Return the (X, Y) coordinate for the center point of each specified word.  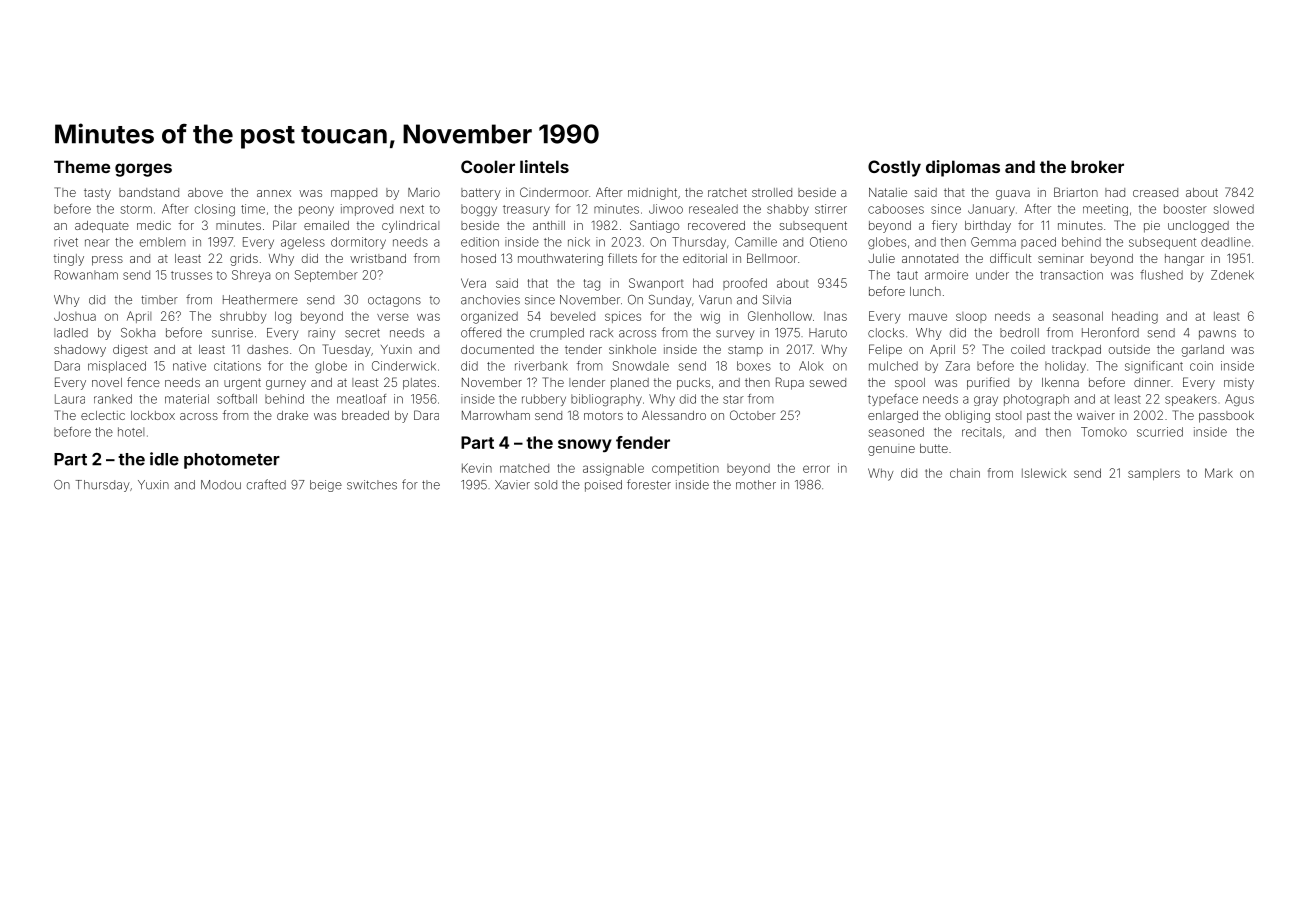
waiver (1096, 415)
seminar (1061, 259)
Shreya (251, 276)
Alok (811, 366)
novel (107, 382)
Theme (82, 166)
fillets (622, 258)
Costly (894, 168)
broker (1097, 166)
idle (164, 459)
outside (1129, 349)
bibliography (606, 400)
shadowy (80, 351)
